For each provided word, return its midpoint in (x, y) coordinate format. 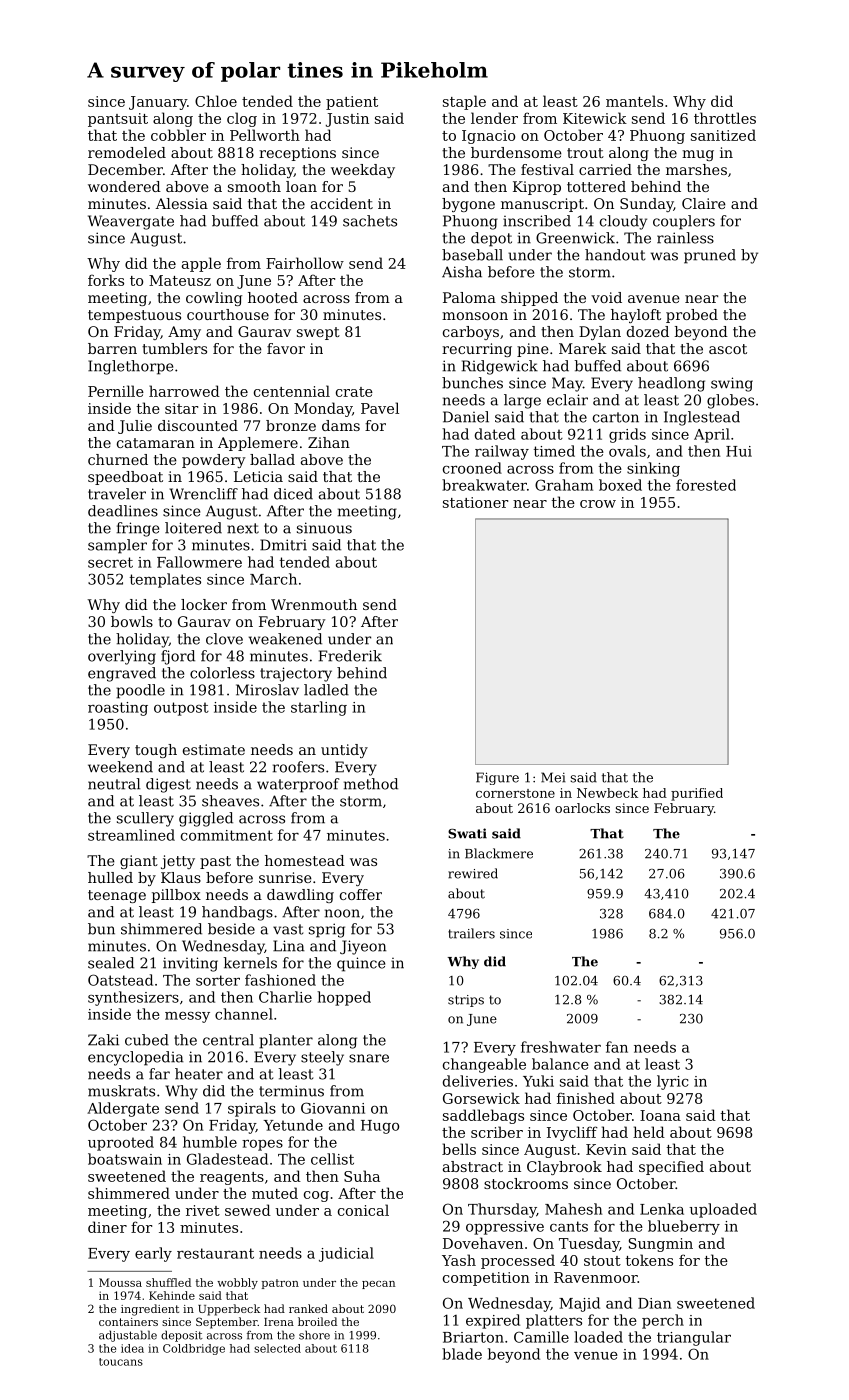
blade (462, 1354)
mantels (634, 101)
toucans (121, 1362)
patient (352, 103)
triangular (694, 1338)
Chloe (216, 101)
